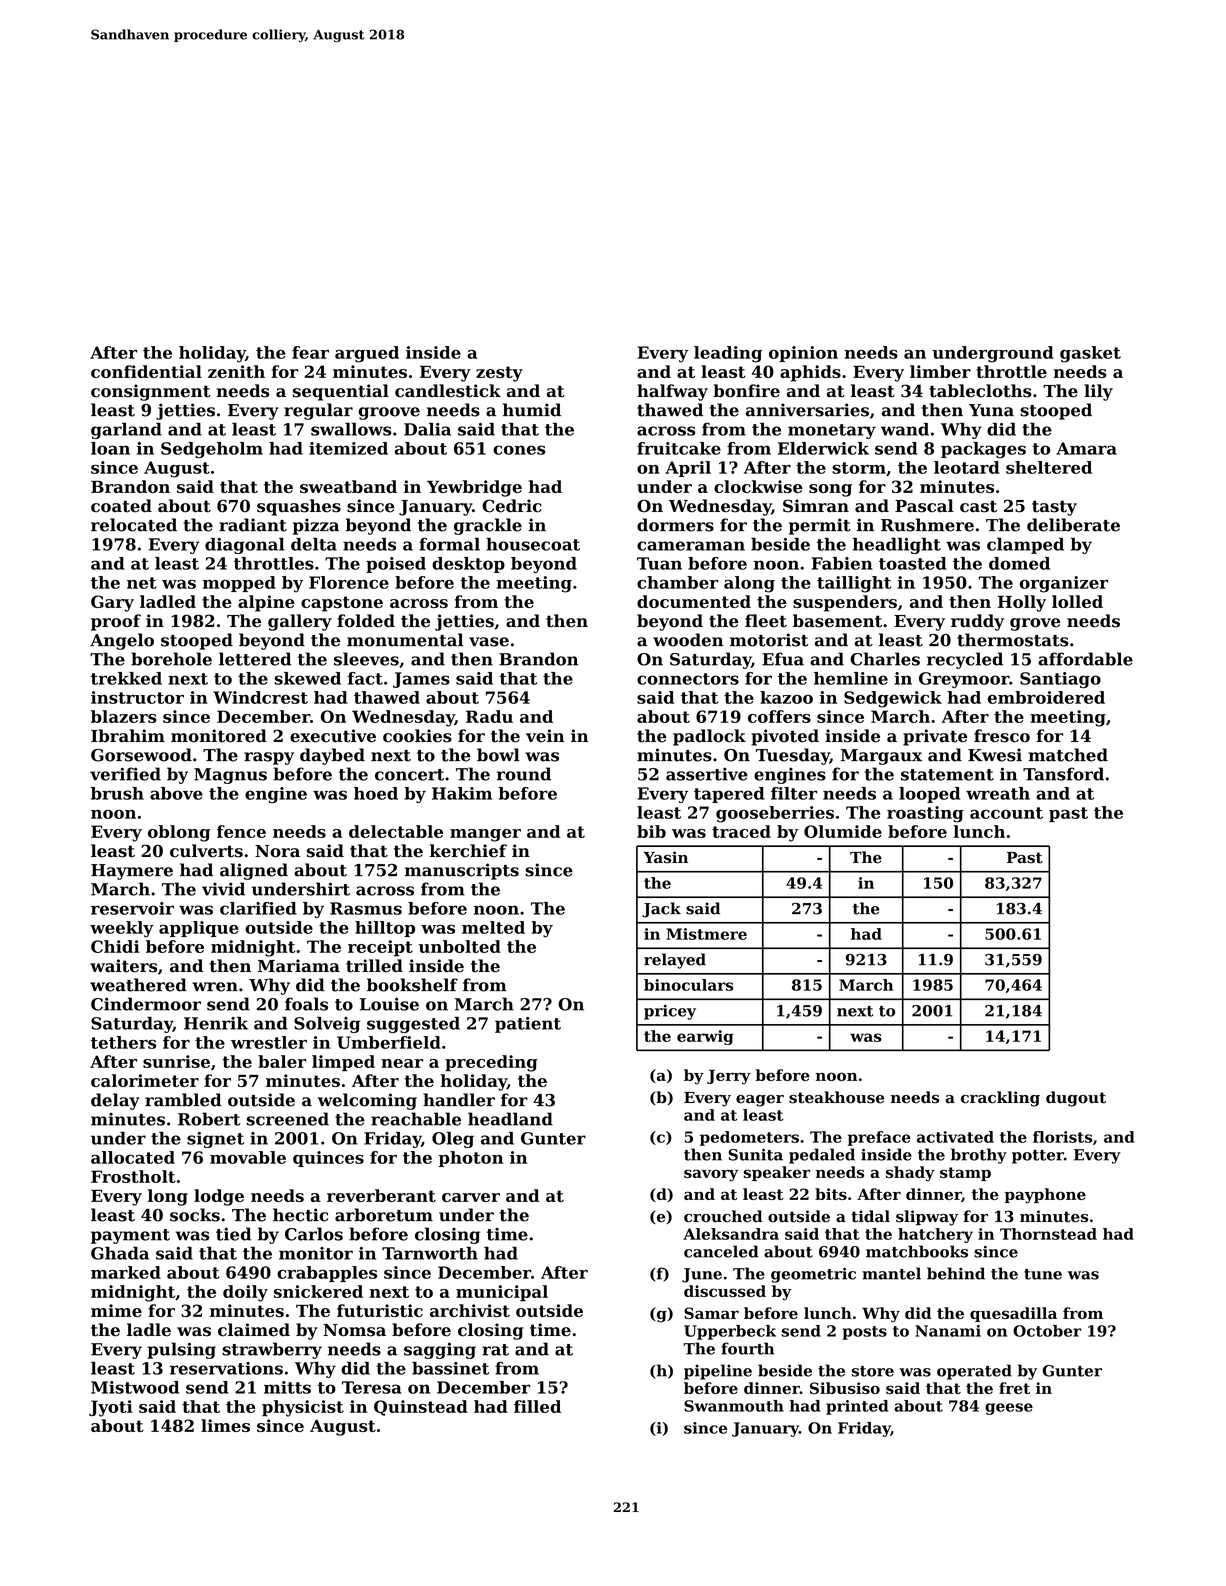  I want to click on connectors, so click(688, 679).
